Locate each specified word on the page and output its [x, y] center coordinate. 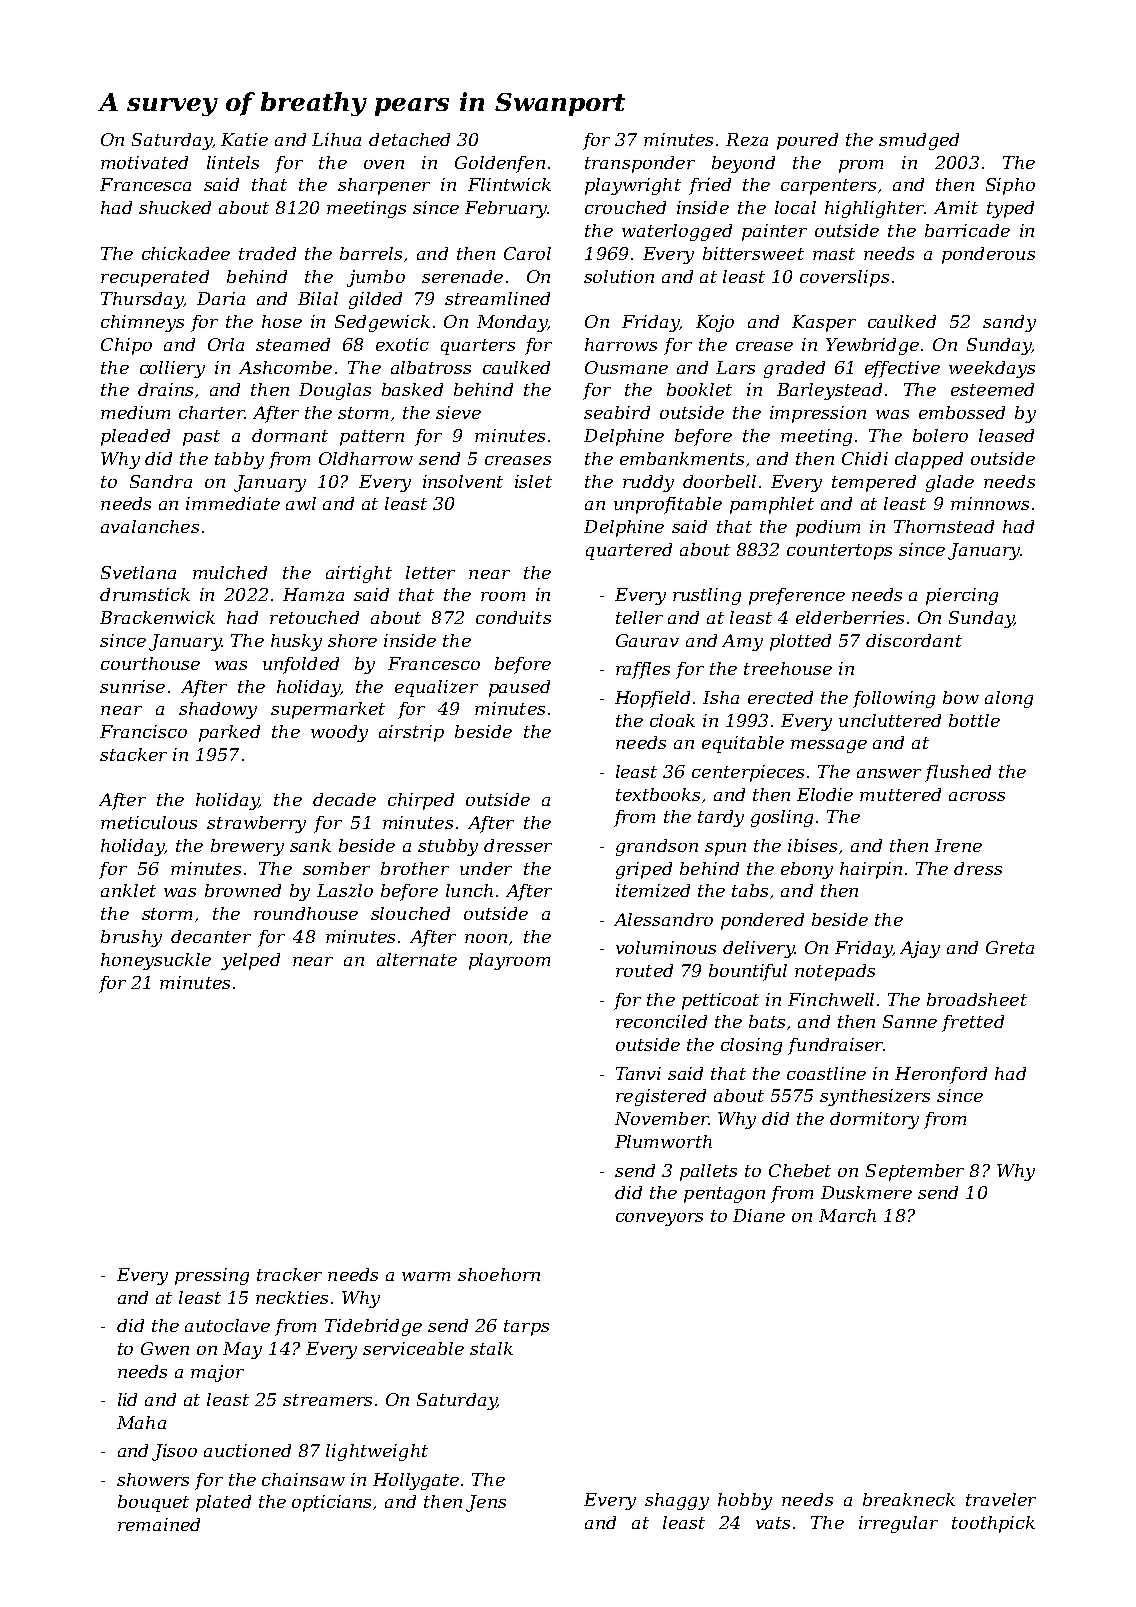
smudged [919, 141]
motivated [144, 162]
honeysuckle [156, 961]
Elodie [825, 794]
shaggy [677, 1501]
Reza [747, 139]
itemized [653, 890]
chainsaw [303, 1479]
